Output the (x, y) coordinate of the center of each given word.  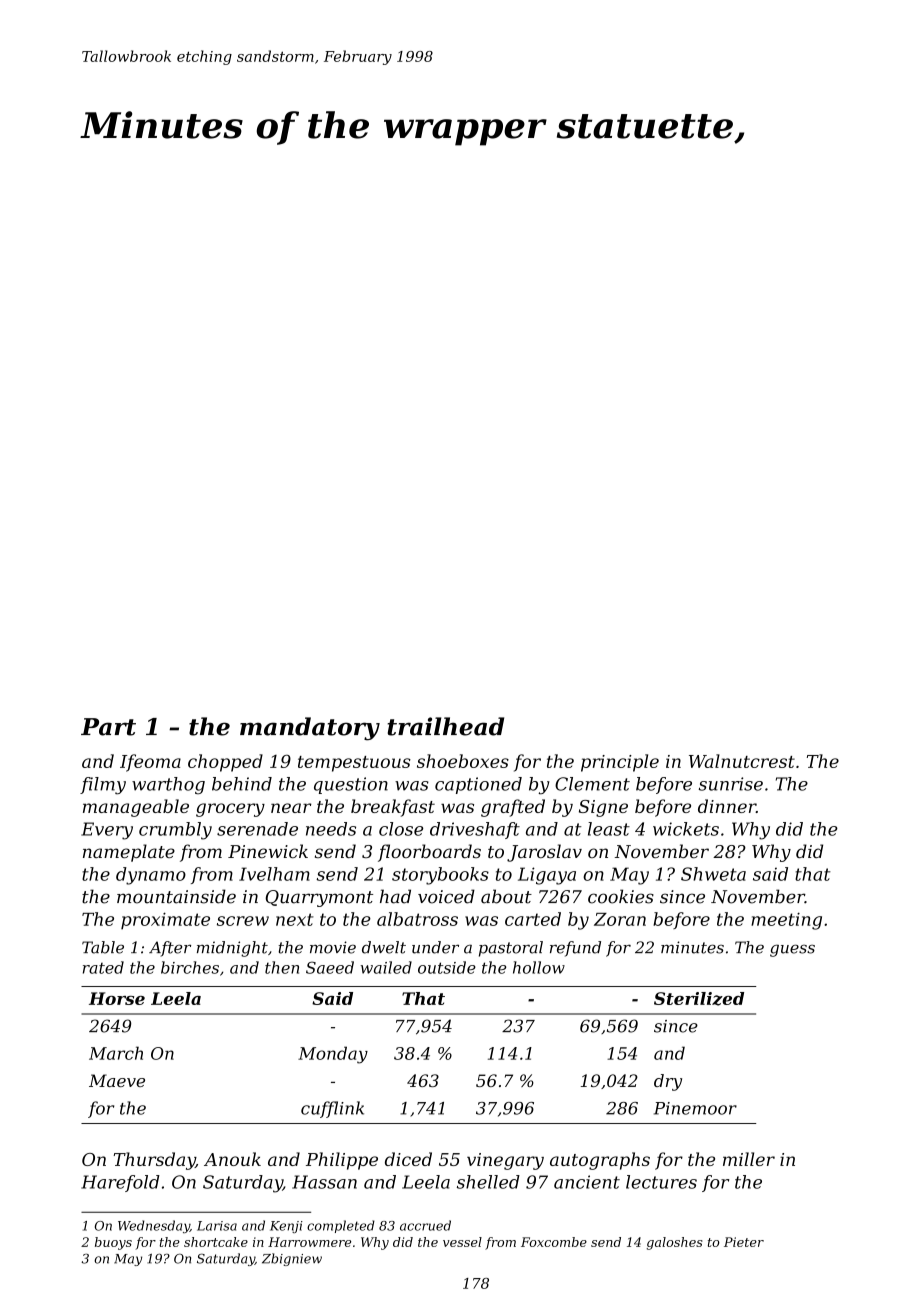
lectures (661, 1182)
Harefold (120, 1183)
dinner (727, 806)
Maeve (117, 1080)
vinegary (505, 1161)
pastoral (511, 949)
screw (243, 921)
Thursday (154, 1161)
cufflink (332, 1109)
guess (792, 950)
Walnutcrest (742, 761)
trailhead (446, 726)
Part (108, 727)
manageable (136, 808)
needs (331, 829)
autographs (600, 1161)
